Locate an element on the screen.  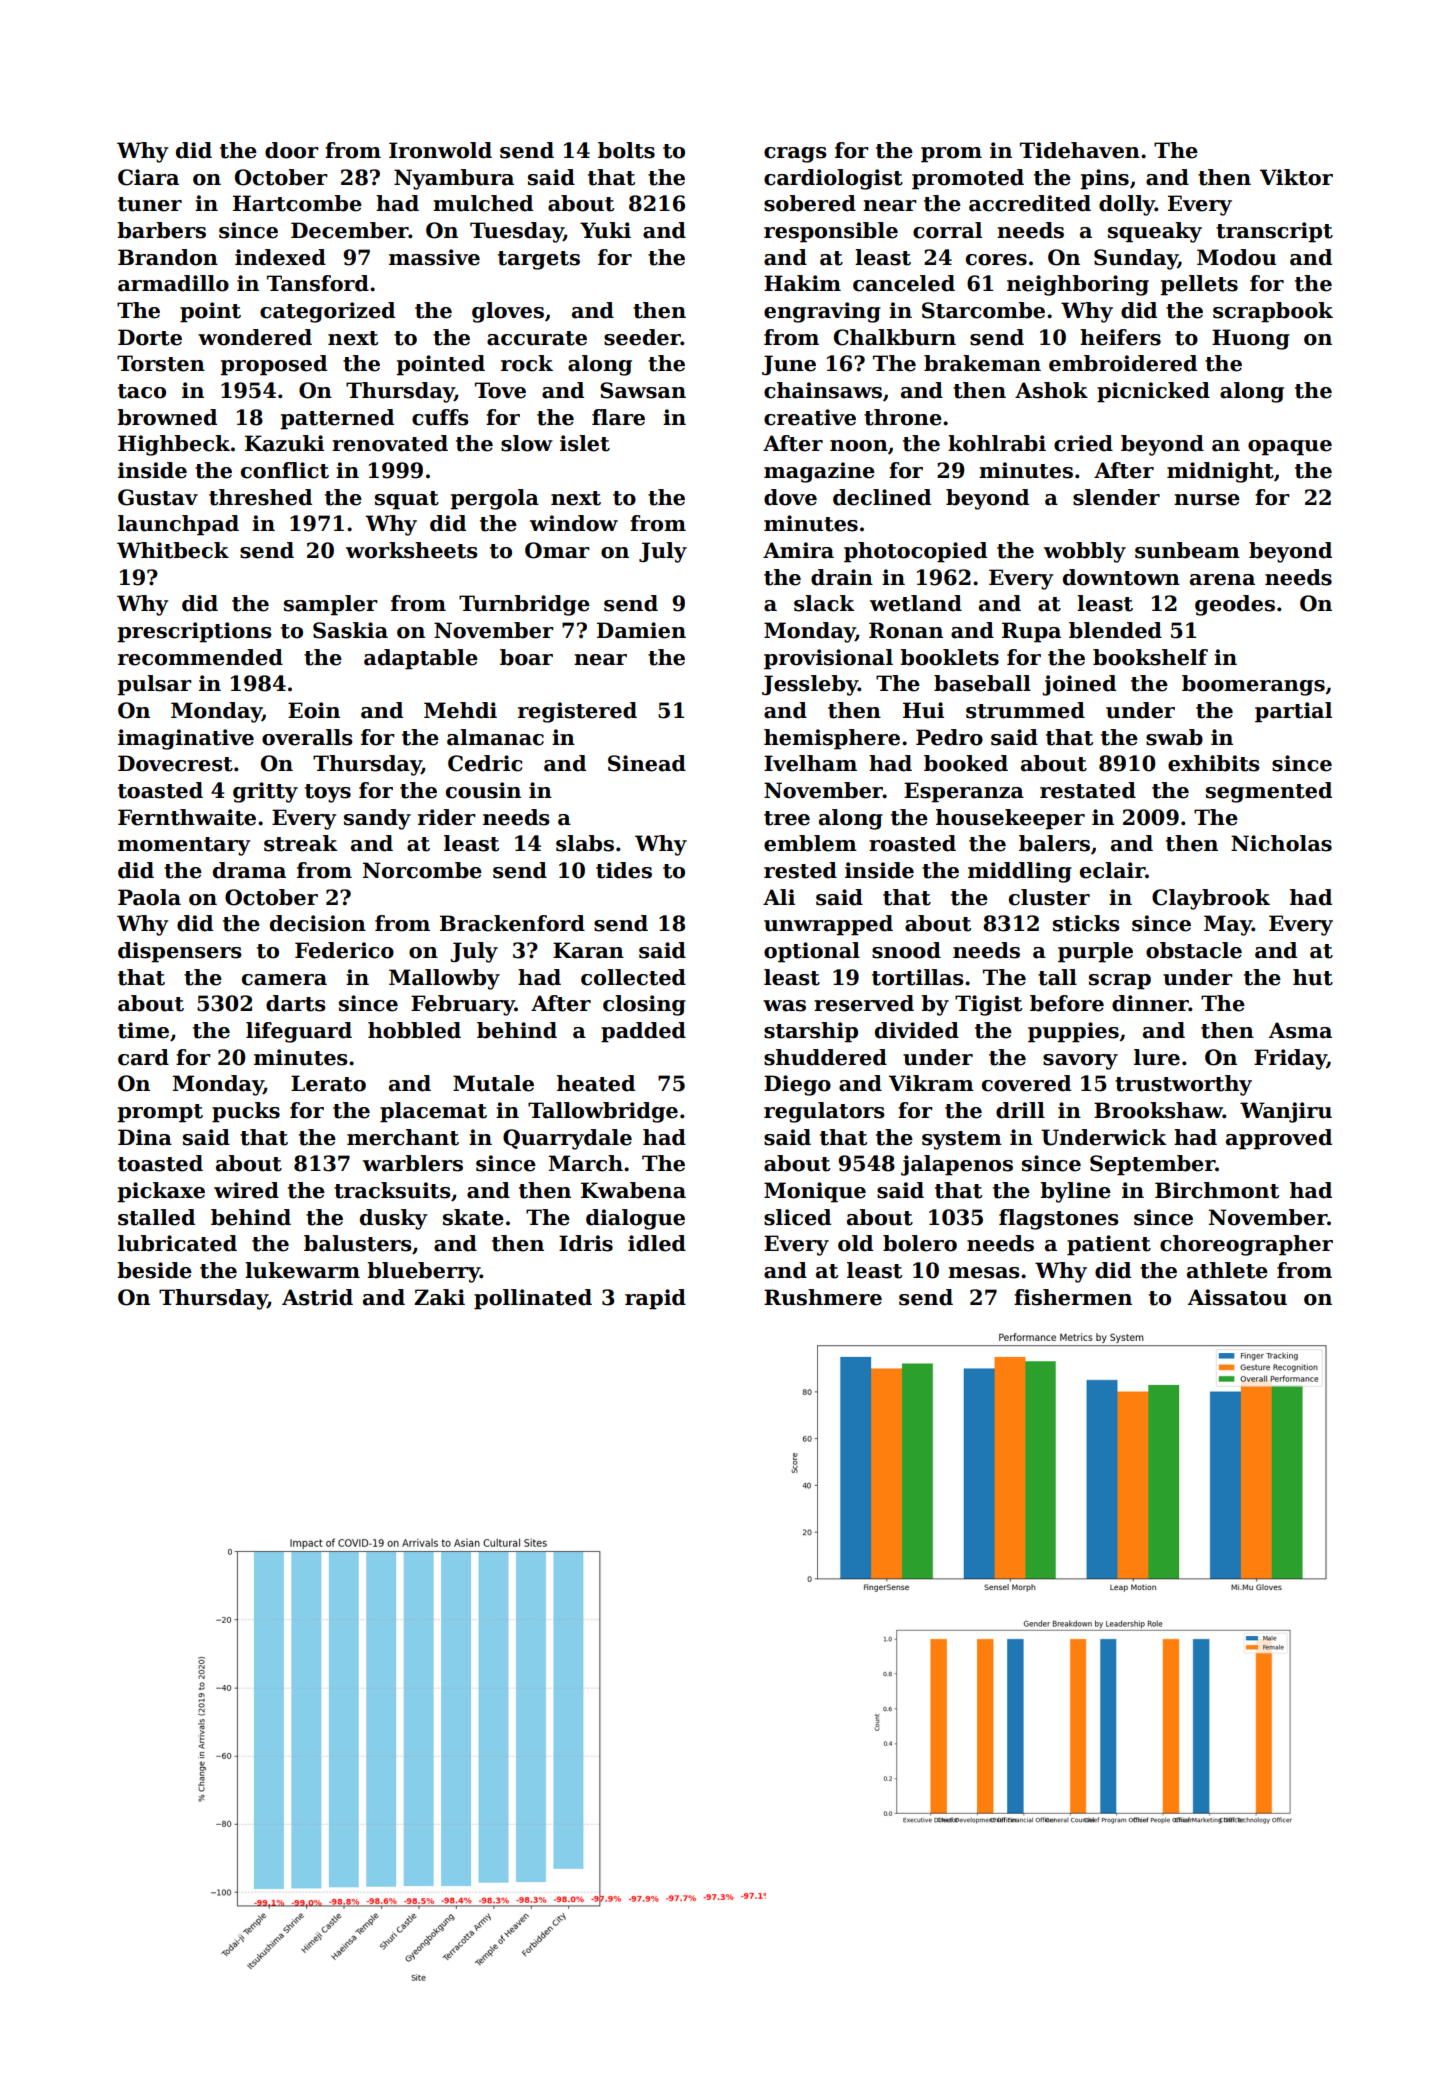
crags is located at coordinates (795, 155).
